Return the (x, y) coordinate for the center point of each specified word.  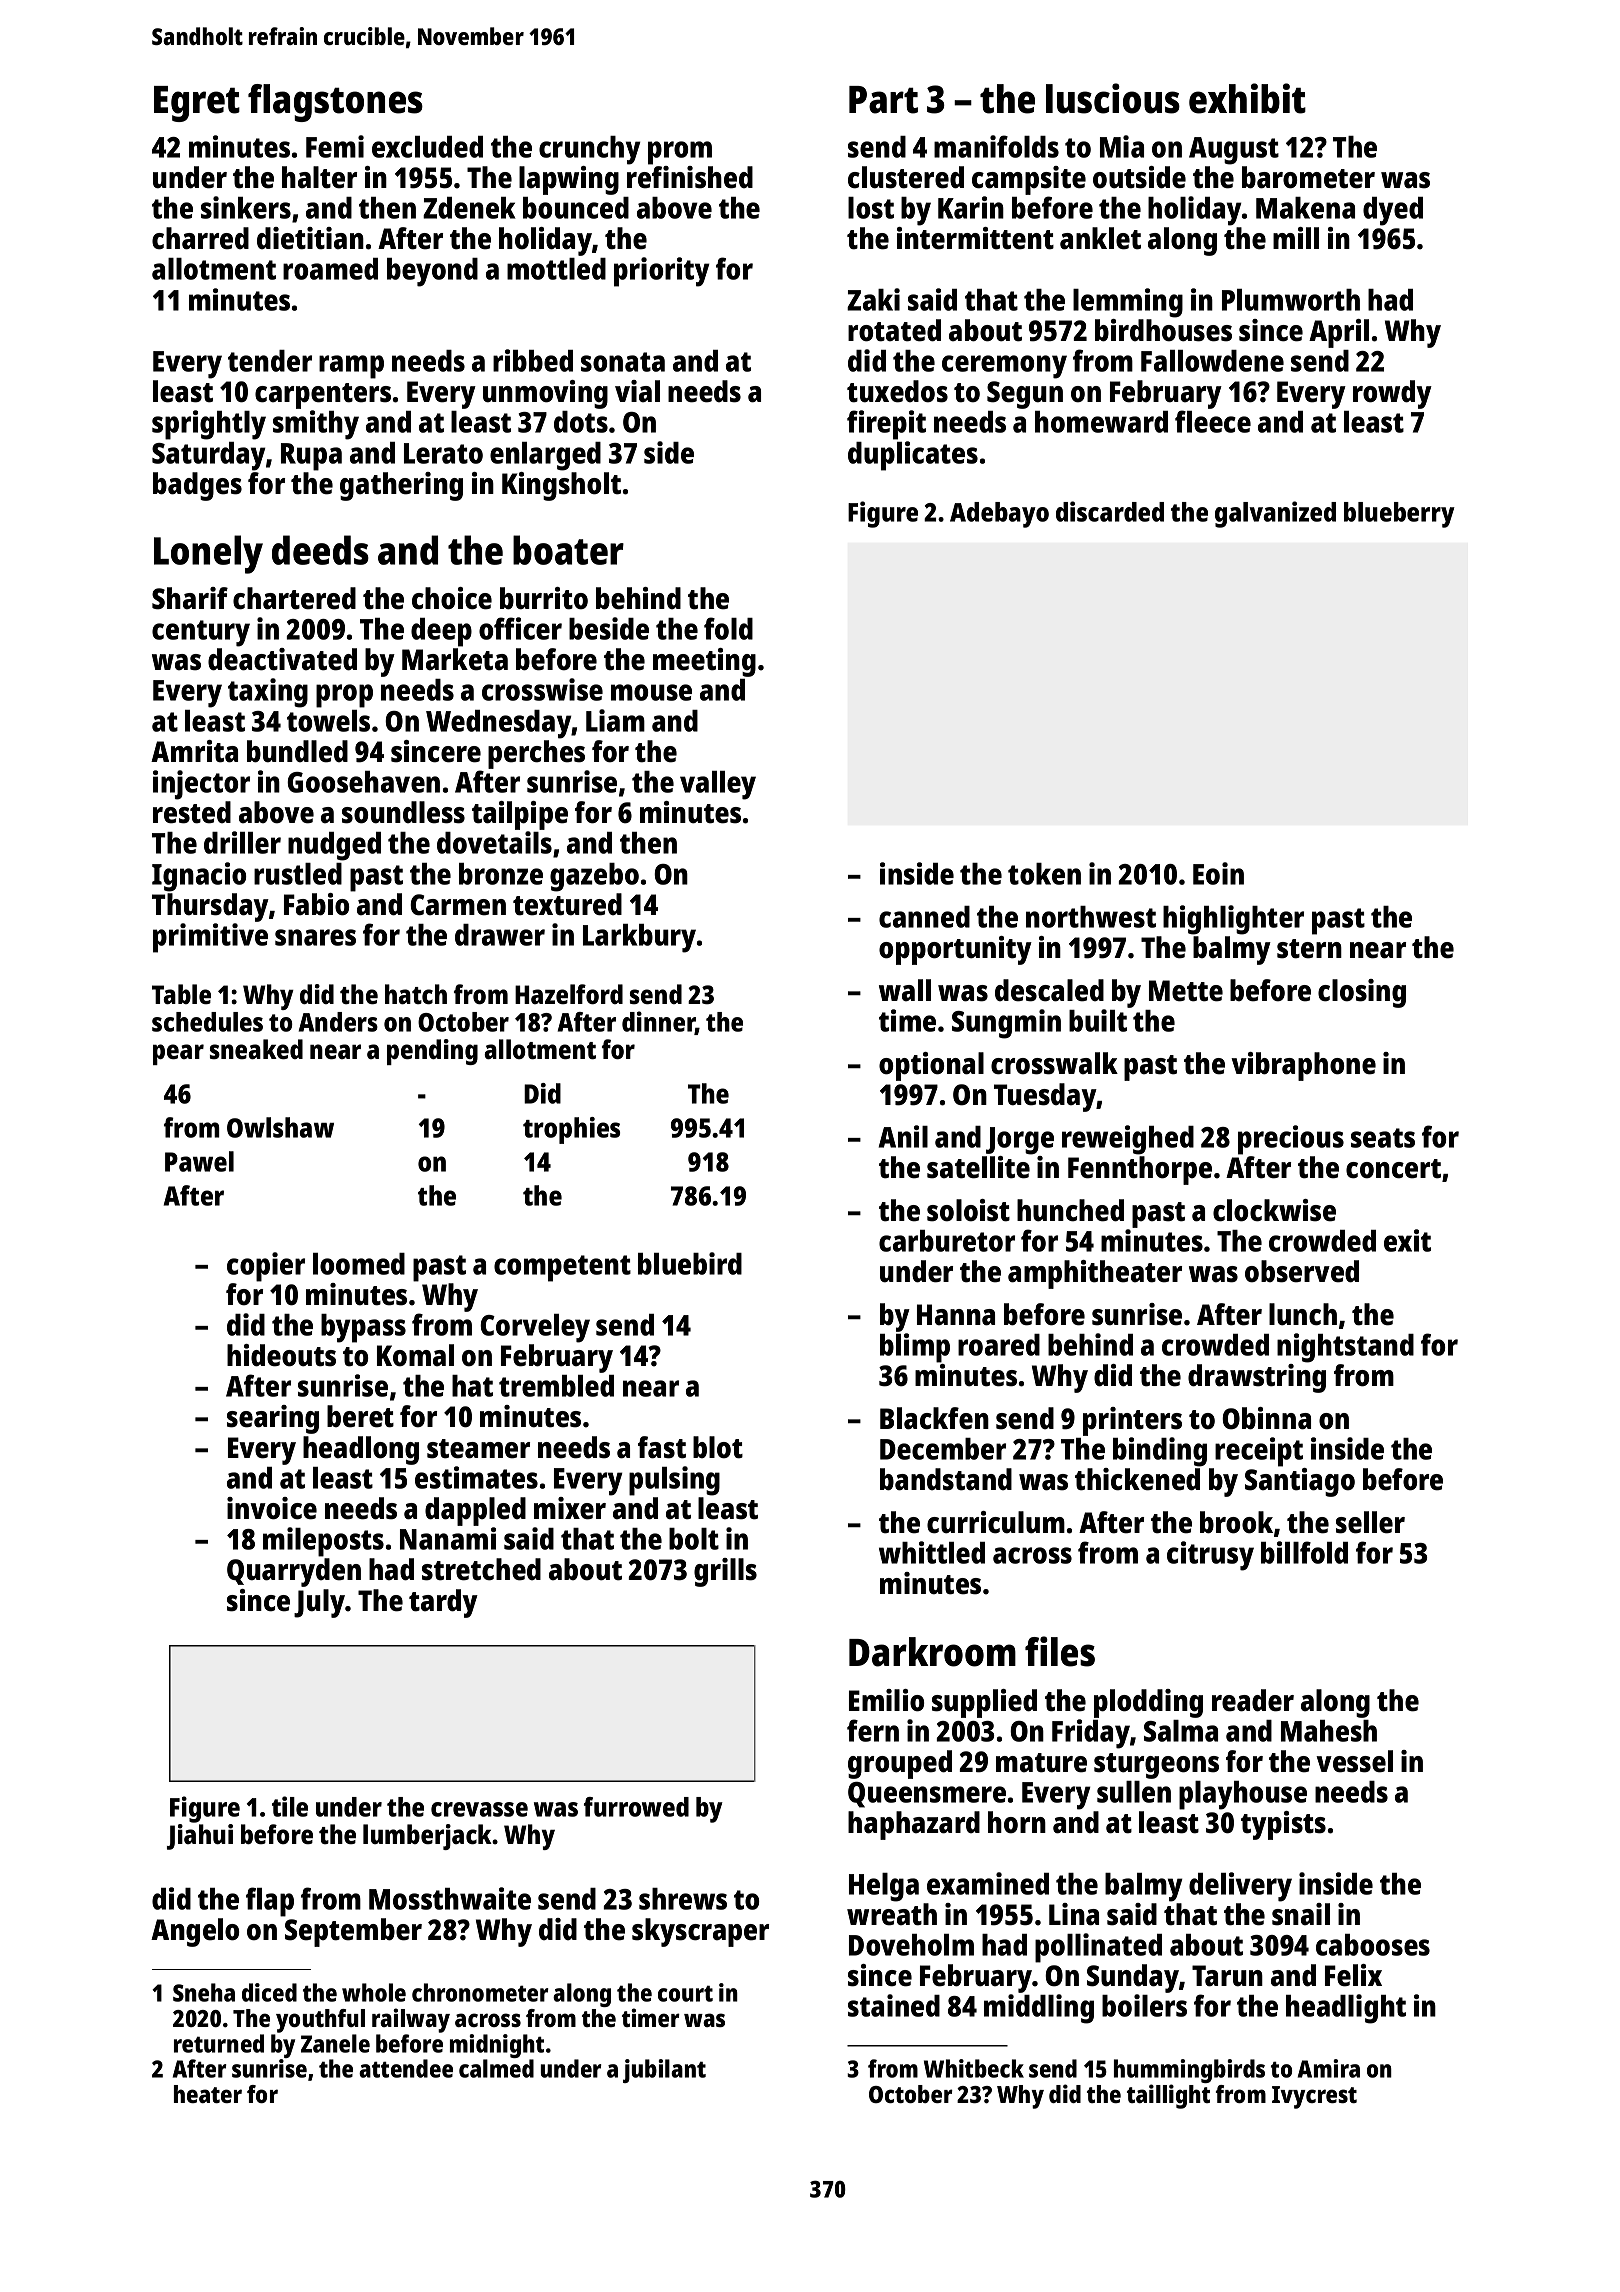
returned (219, 2043)
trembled (556, 1386)
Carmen (458, 905)
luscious (1113, 98)
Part (883, 100)
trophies (571, 1130)
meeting (704, 662)
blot (718, 1447)
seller (1370, 1522)
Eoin (1218, 873)
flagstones (335, 103)
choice (452, 598)
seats (1383, 1138)
